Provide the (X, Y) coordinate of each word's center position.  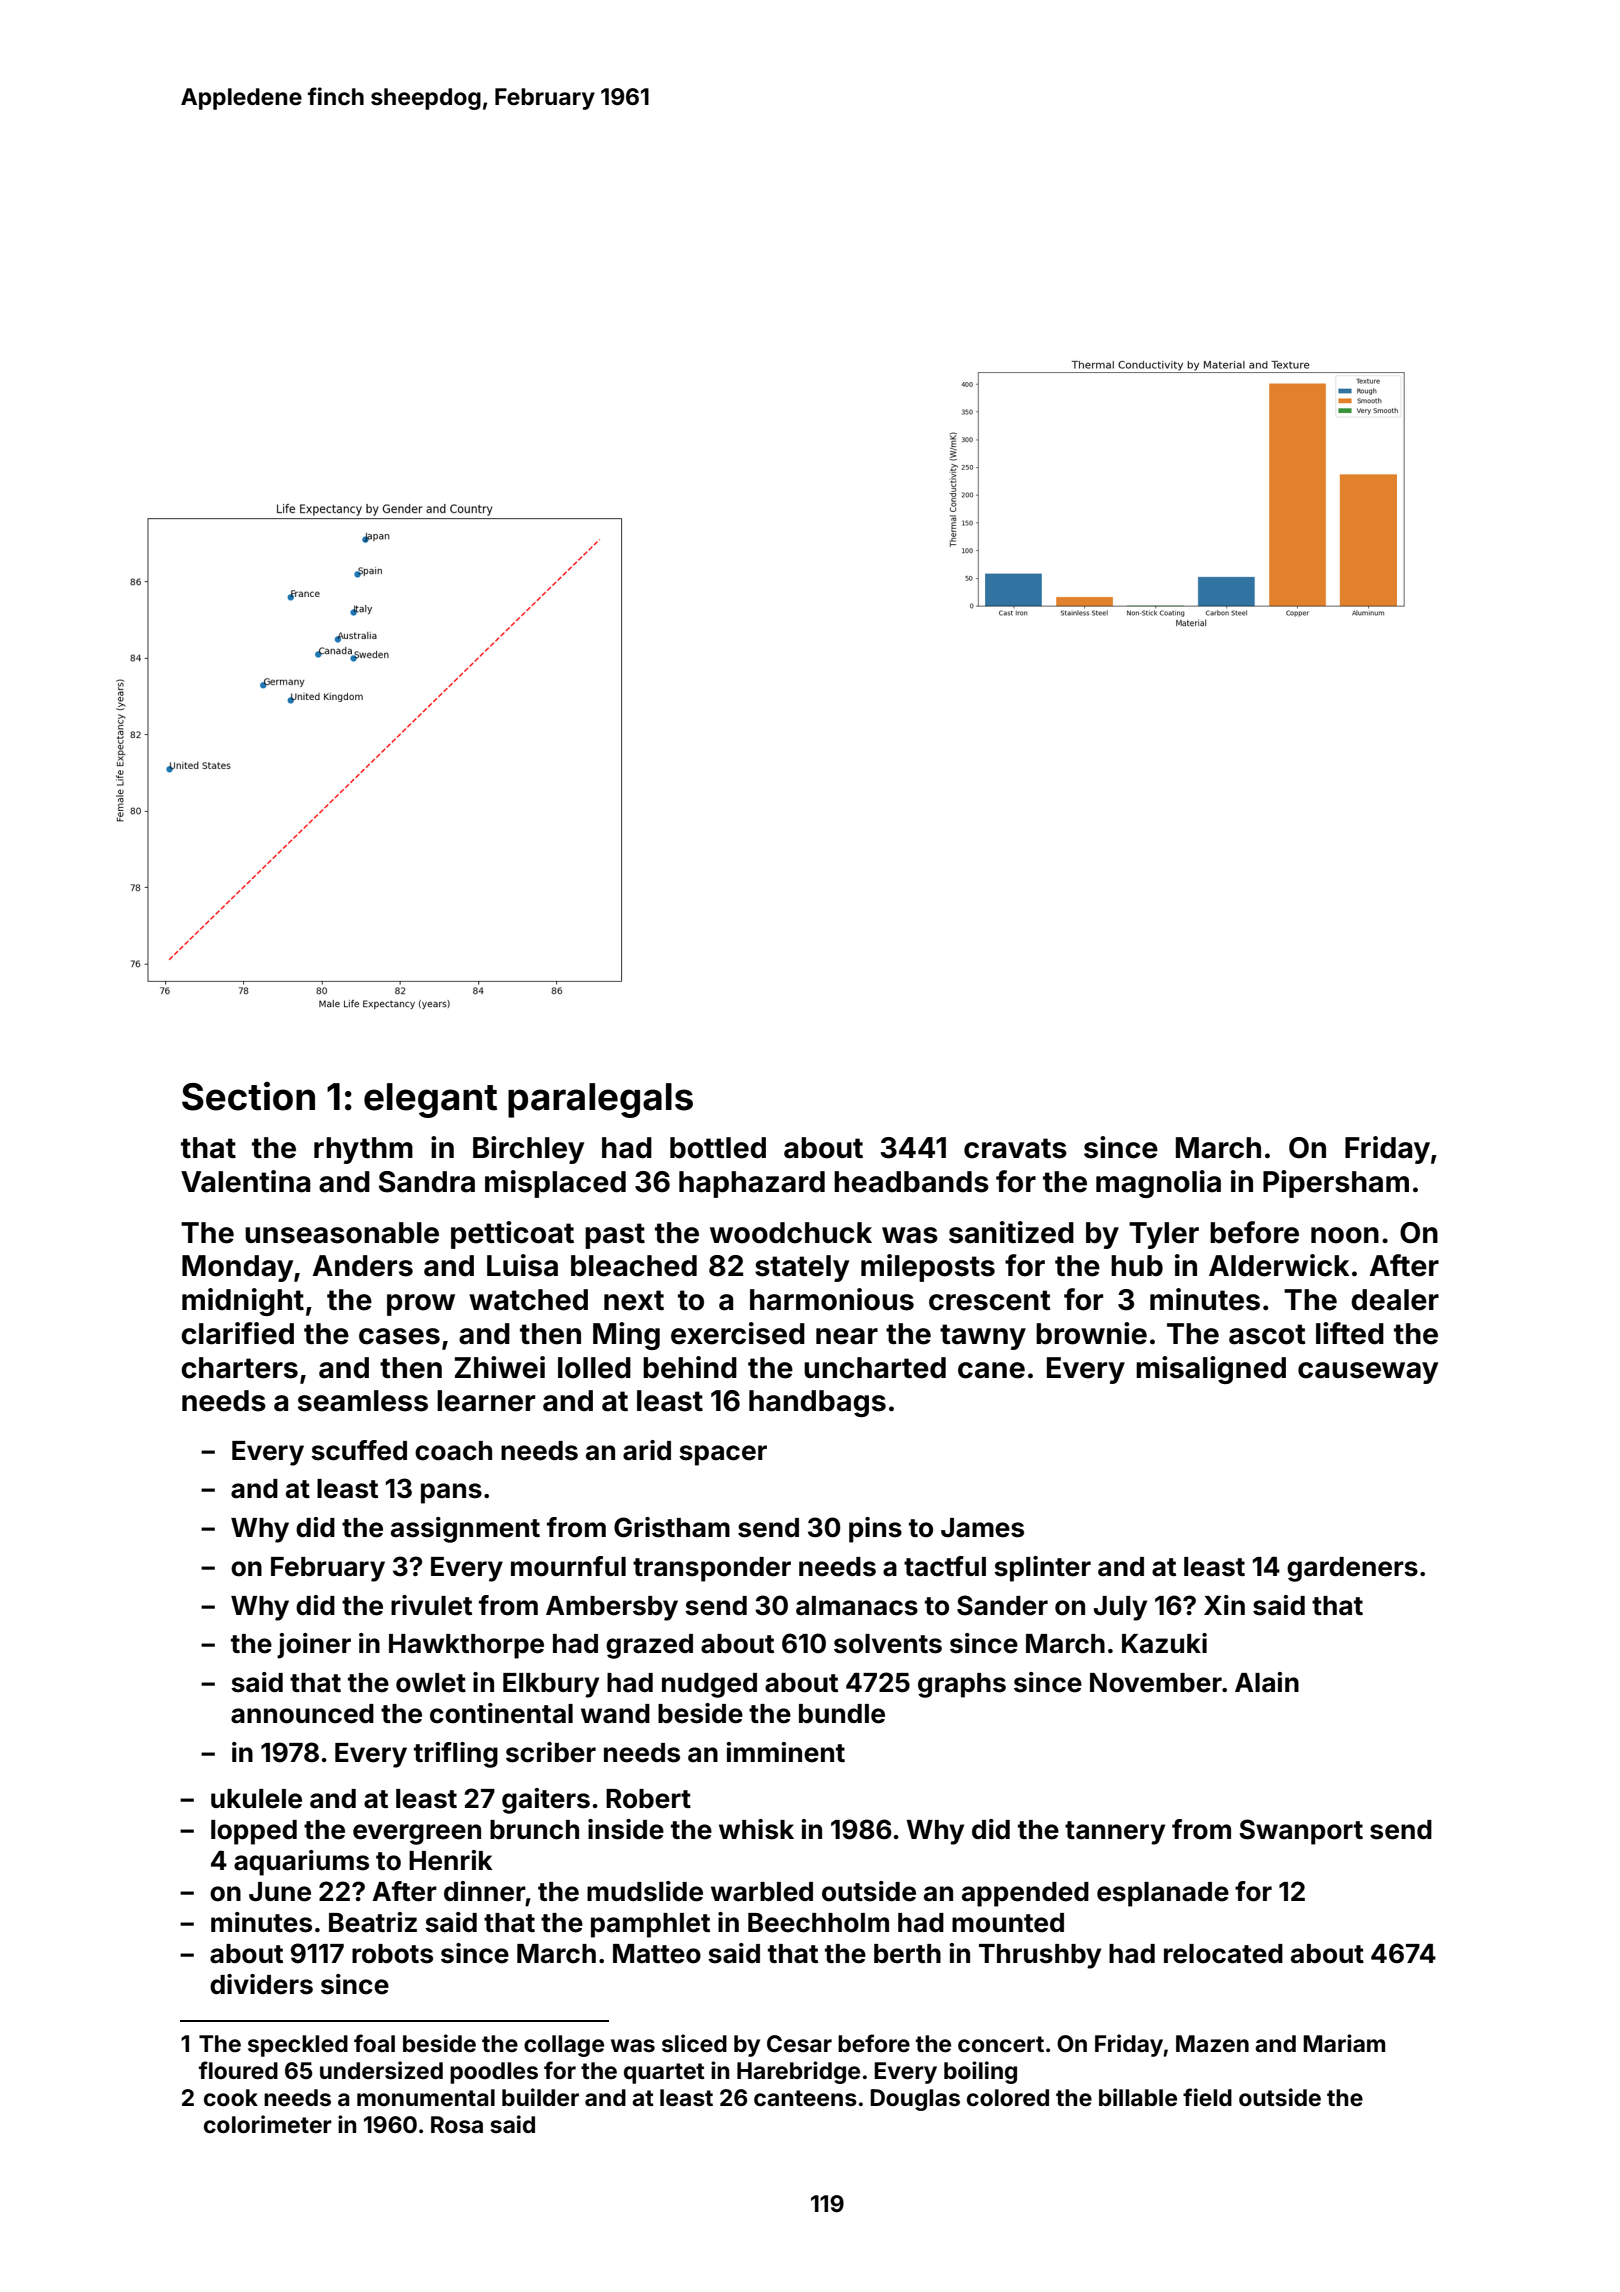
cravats (1015, 1148)
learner (486, 1401)
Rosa (457, 2125)
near (847, 1336)
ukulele (256, 1799)
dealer (1395, 1300)
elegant (430, 1100)
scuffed (359, 1450)
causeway (1368, 1373)
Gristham (672, 1527)
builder (540, 2097)
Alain (1267, 1682)
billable (1138, 2097)
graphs (962, 1685)
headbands (911, 1182)
